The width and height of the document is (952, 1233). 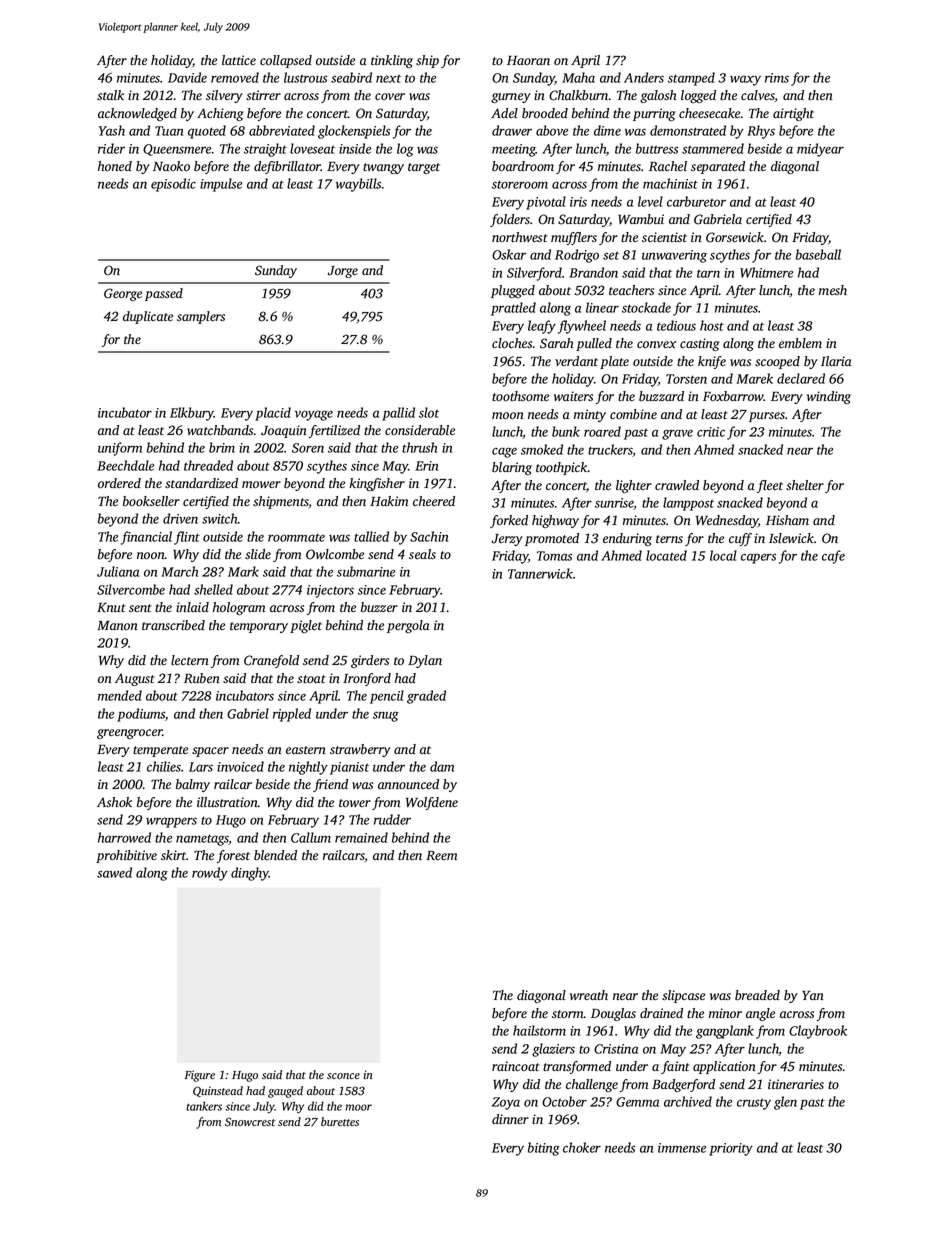 What do you see at coordinates (250, 1122) in the document?
I see `Snowcrest` at bounding box center [250, 1122].
